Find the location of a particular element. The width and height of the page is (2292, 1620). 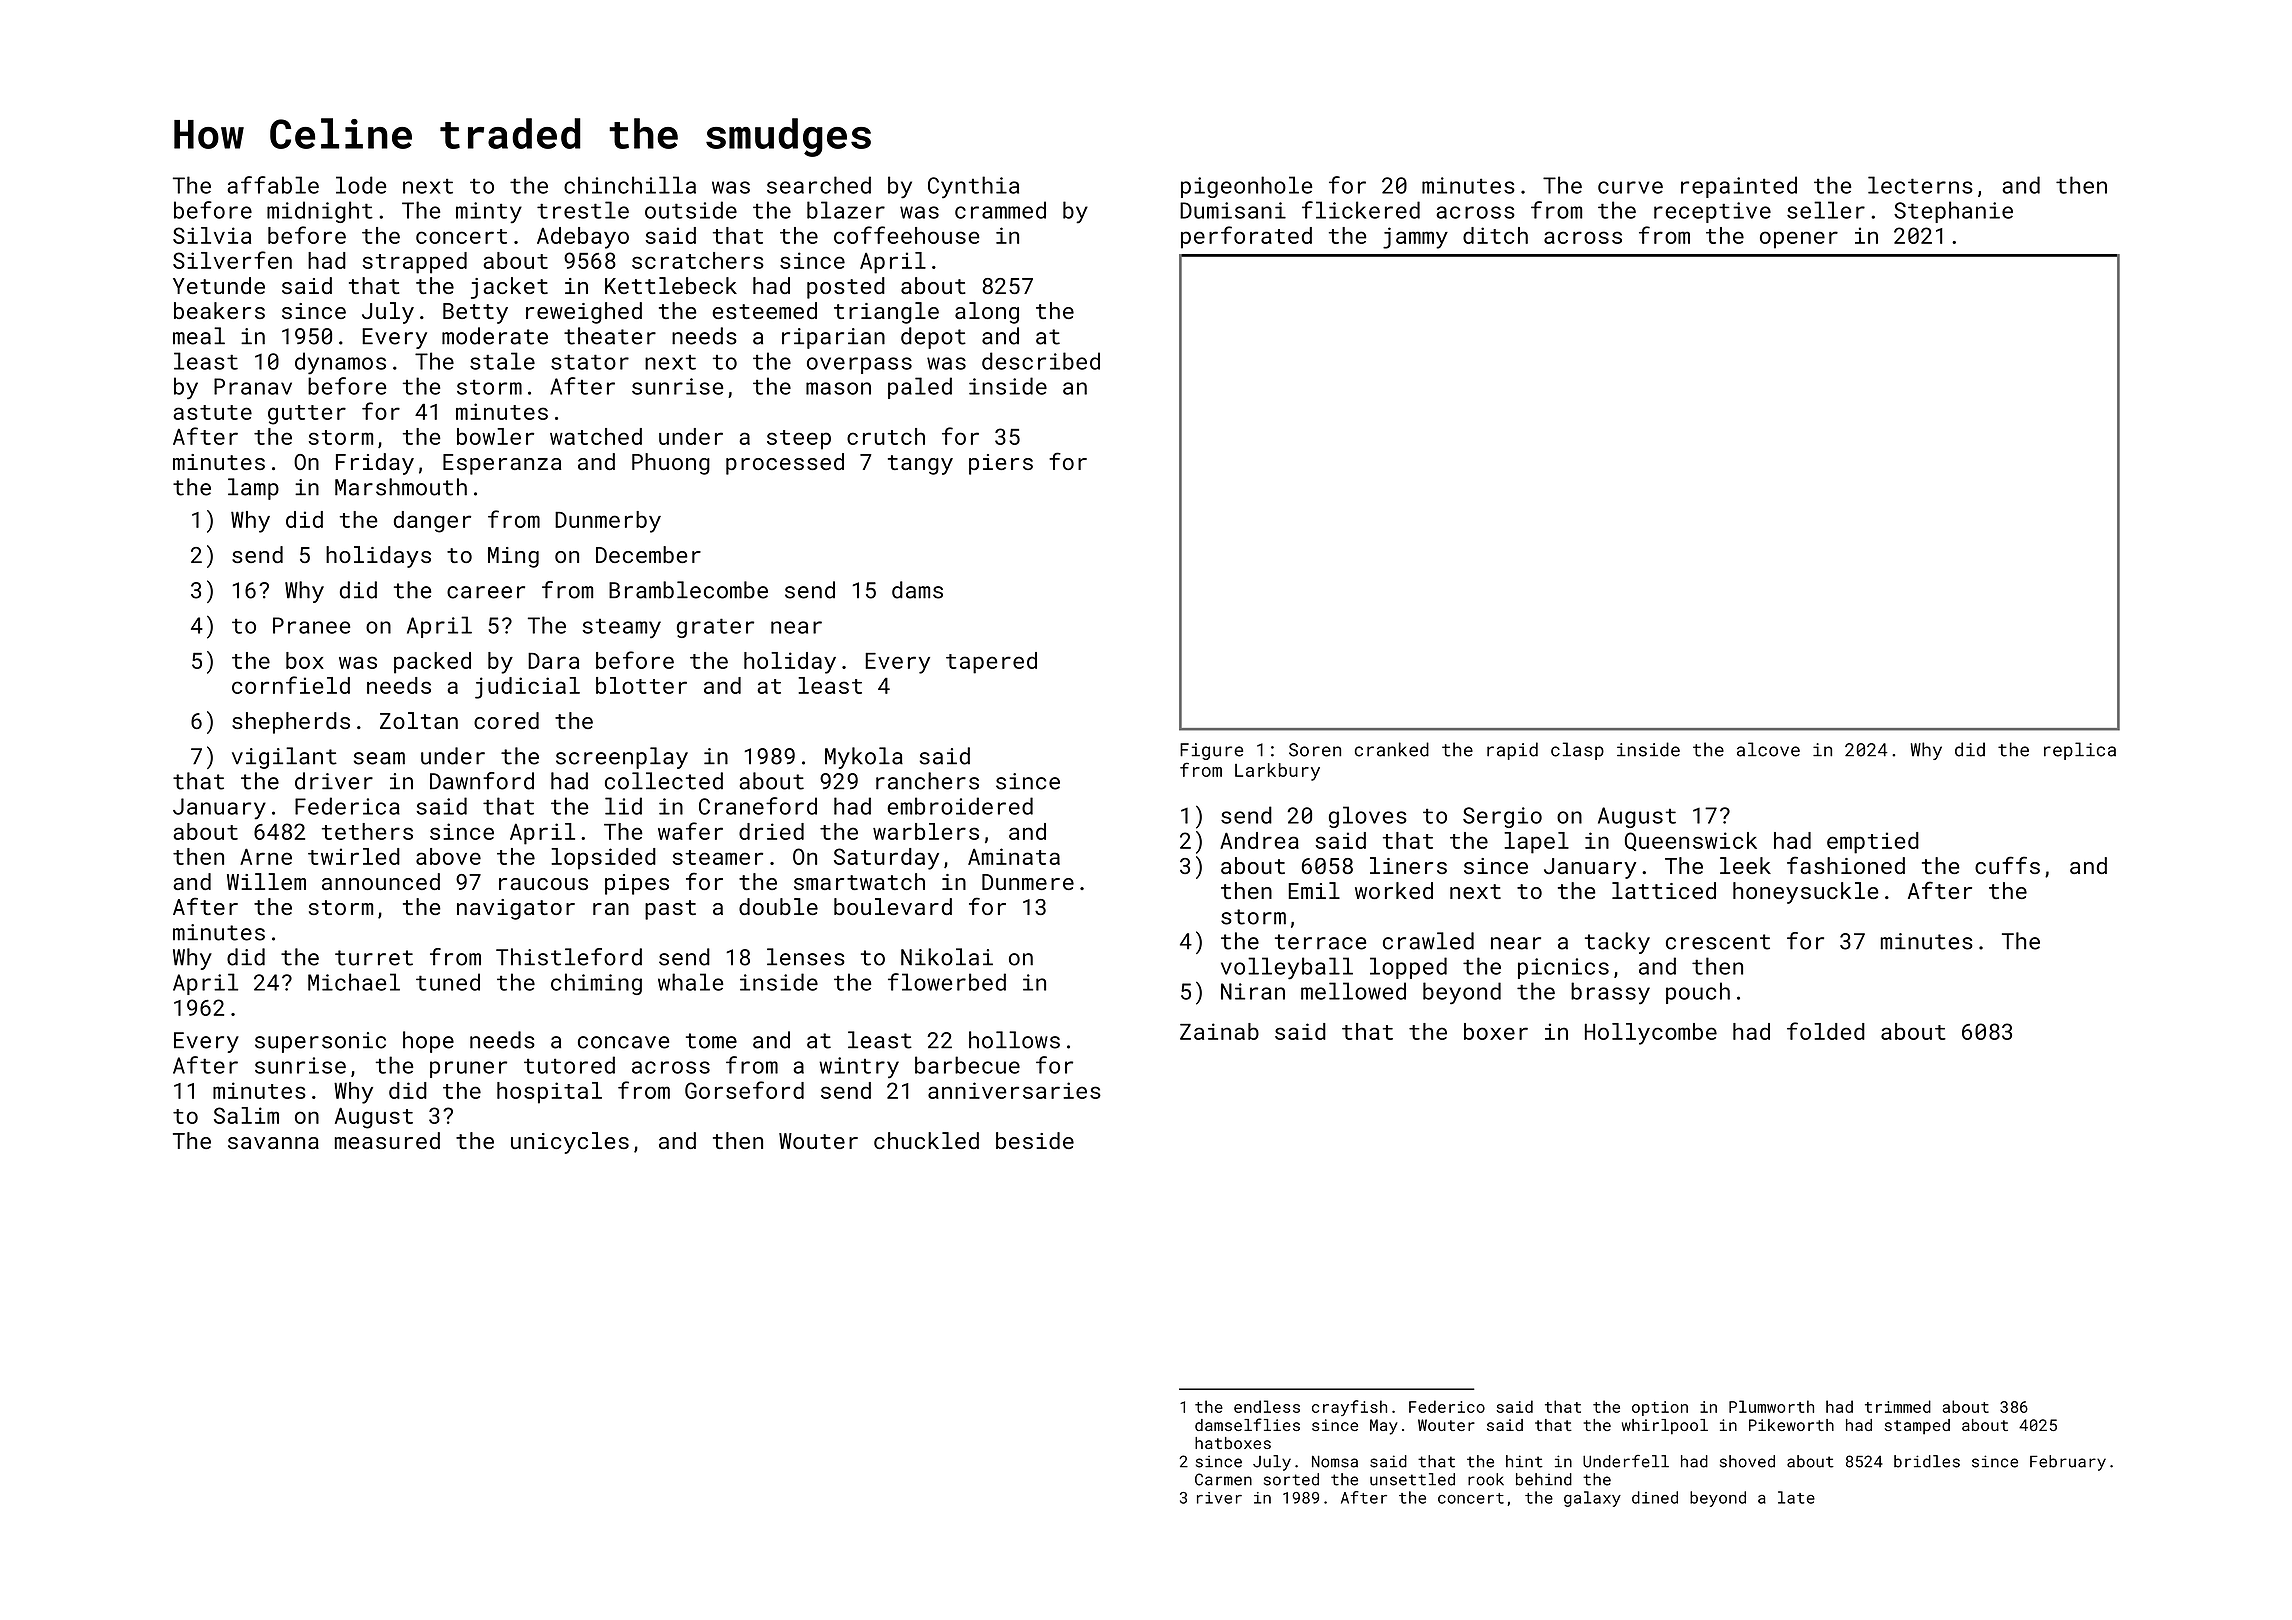

folded is located at coordinates (1826, 1031).
